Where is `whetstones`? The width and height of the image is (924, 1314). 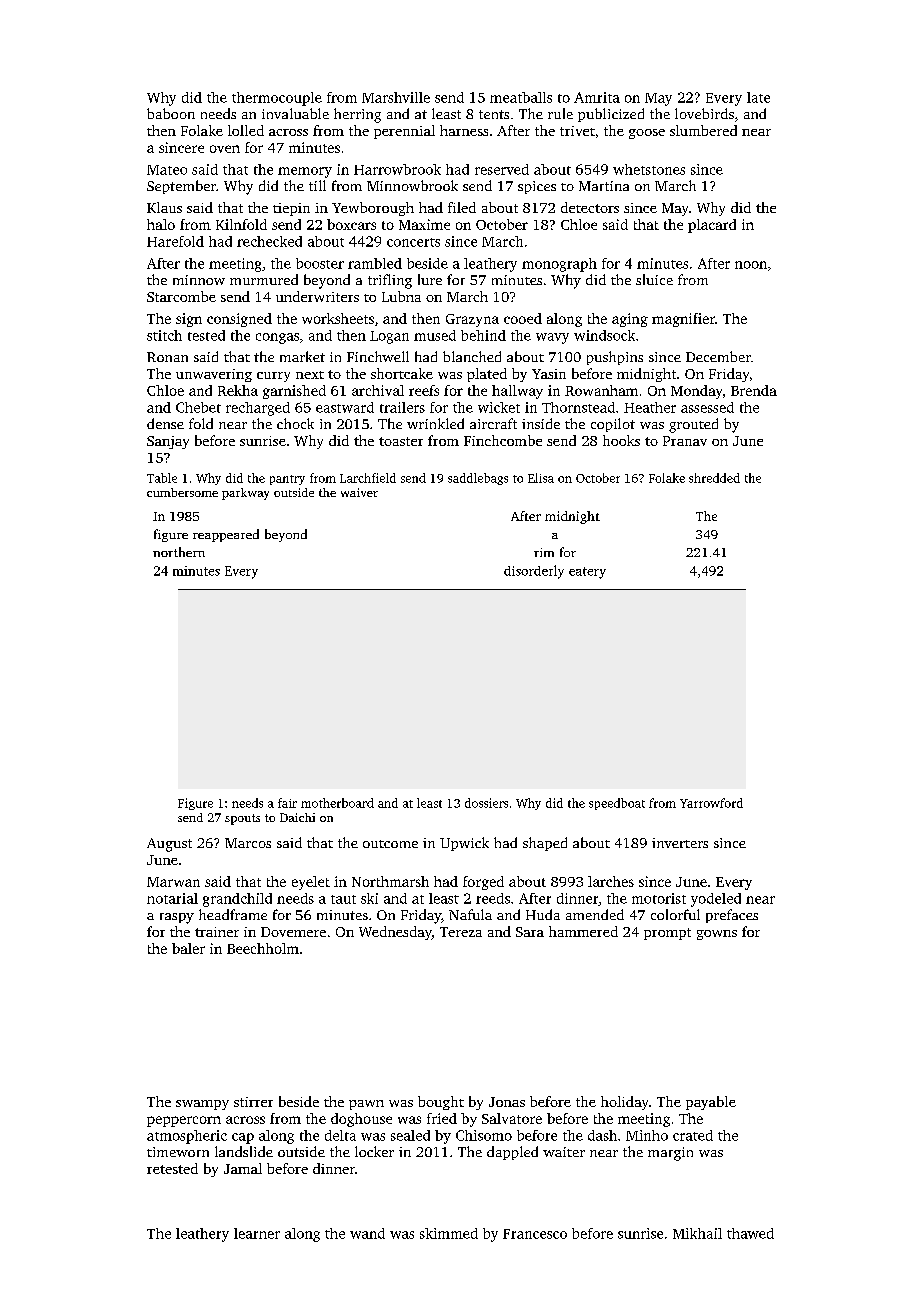 whetstones is located at coordinates (649, 169).
